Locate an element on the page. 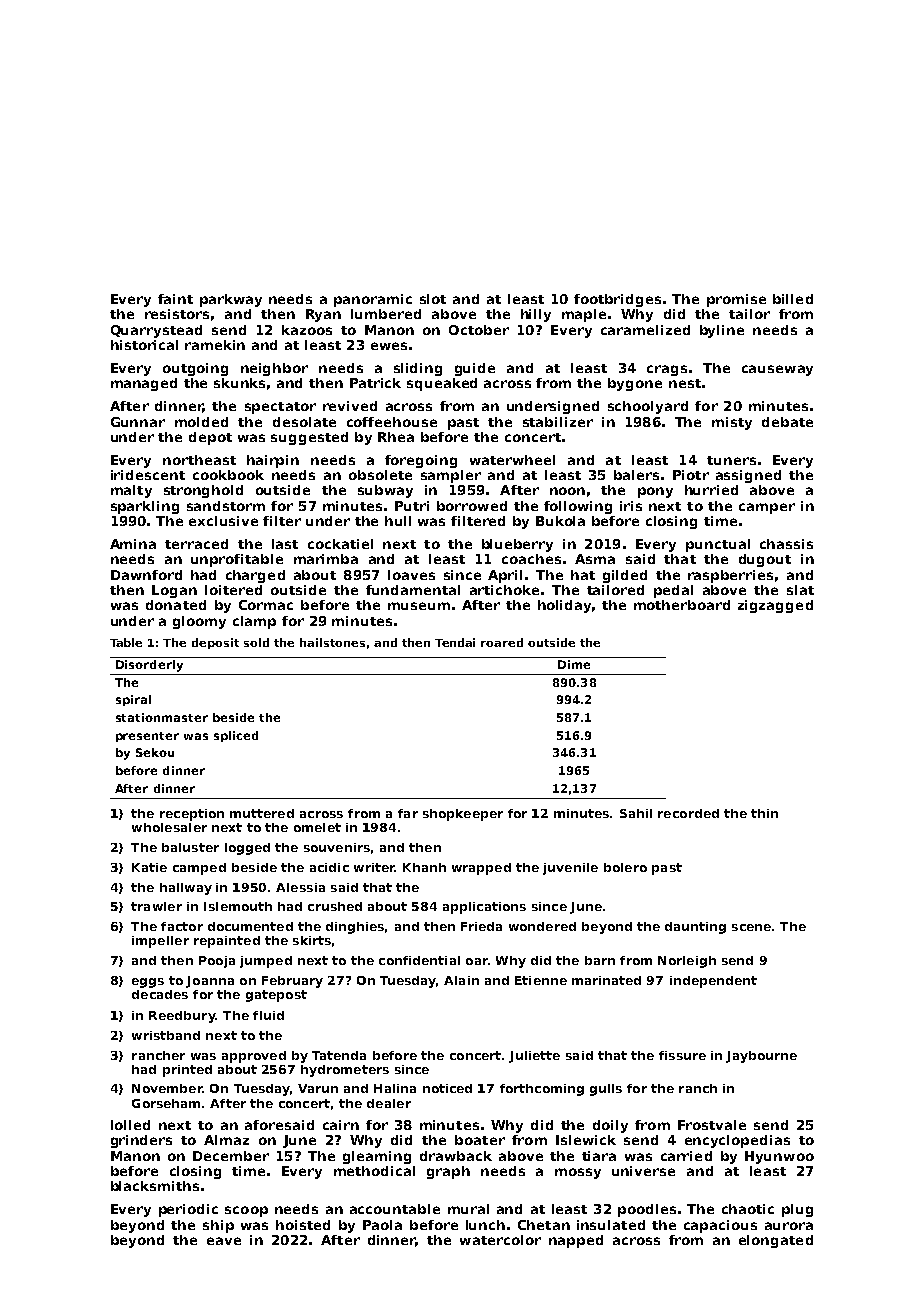 This document has width=924, height=1314. Bukola is located at coordinates (560, 521).
